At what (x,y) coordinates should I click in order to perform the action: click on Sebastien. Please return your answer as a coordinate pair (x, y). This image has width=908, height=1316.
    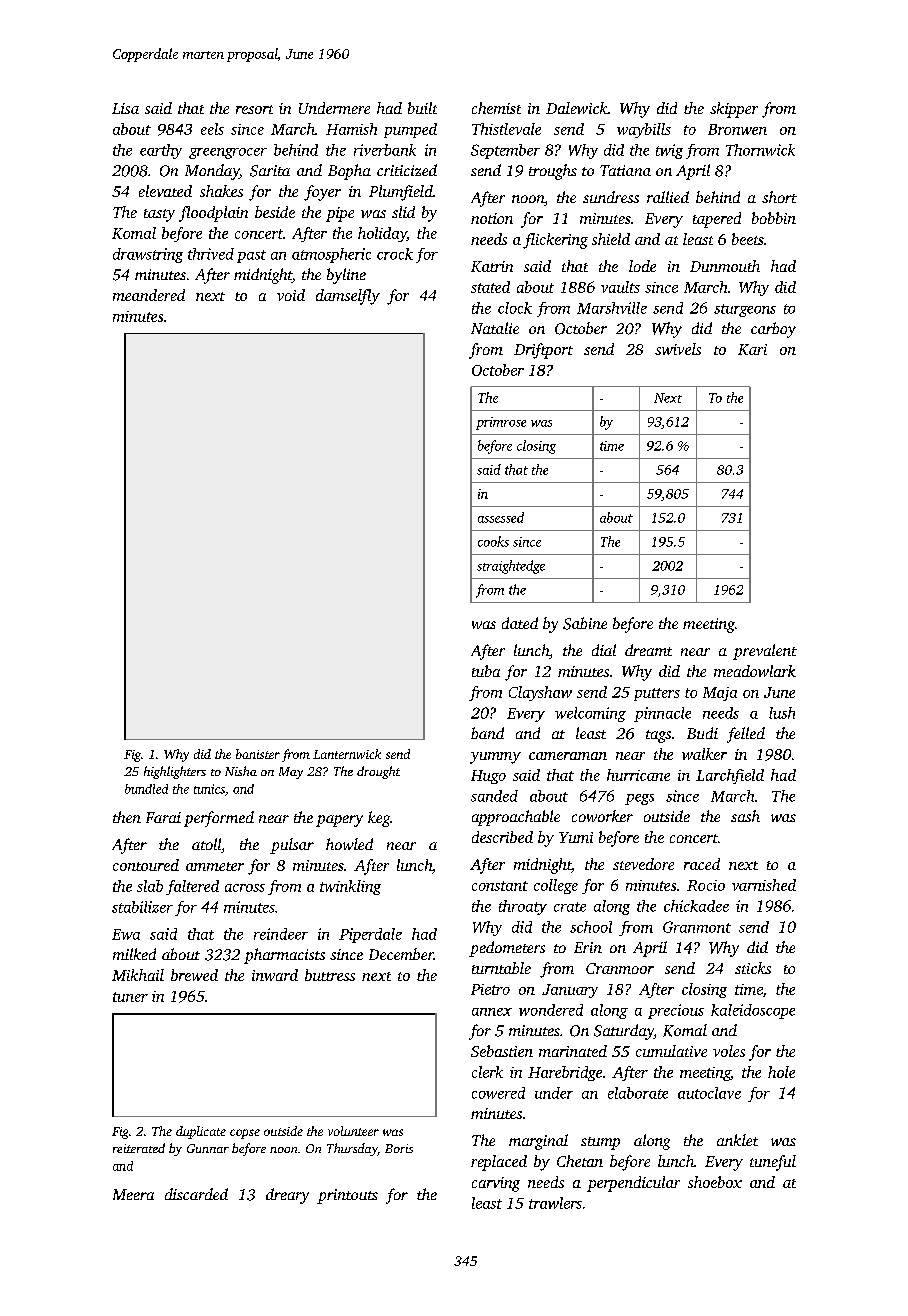
    Looking at the image, I should click on (502, 1051).
